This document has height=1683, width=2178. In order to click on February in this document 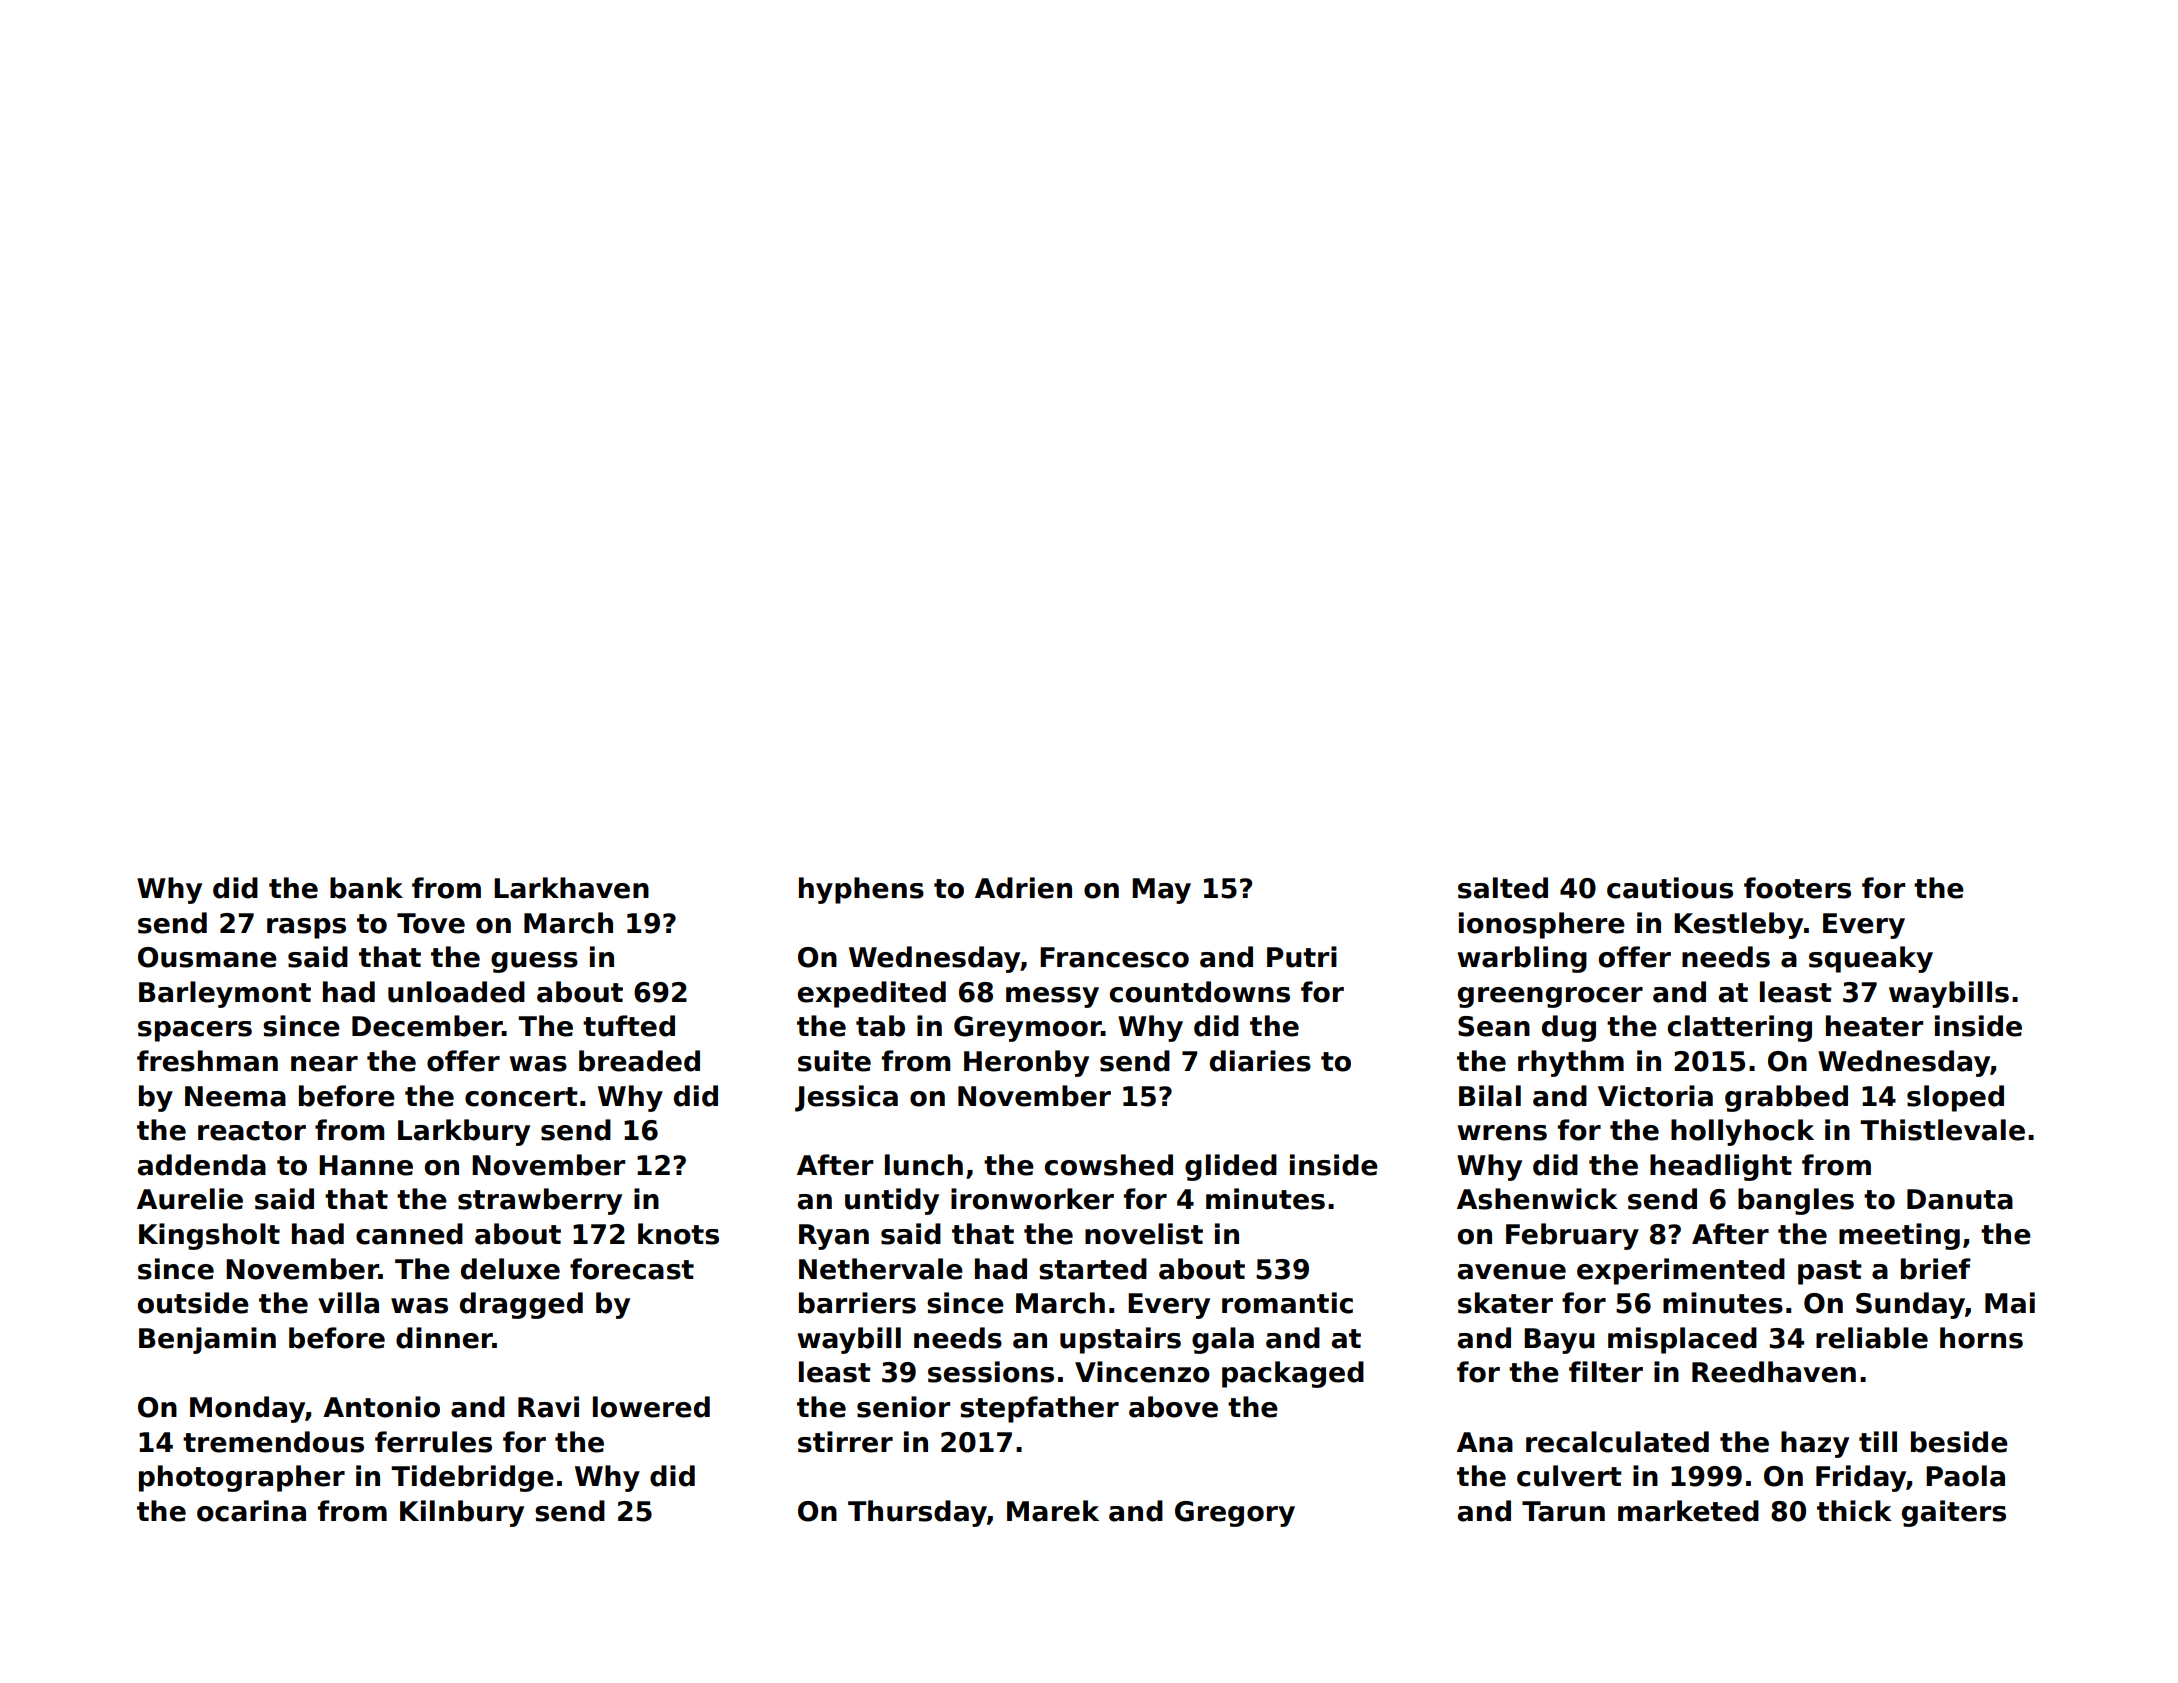, I will do `click(1572, 1236)`.
